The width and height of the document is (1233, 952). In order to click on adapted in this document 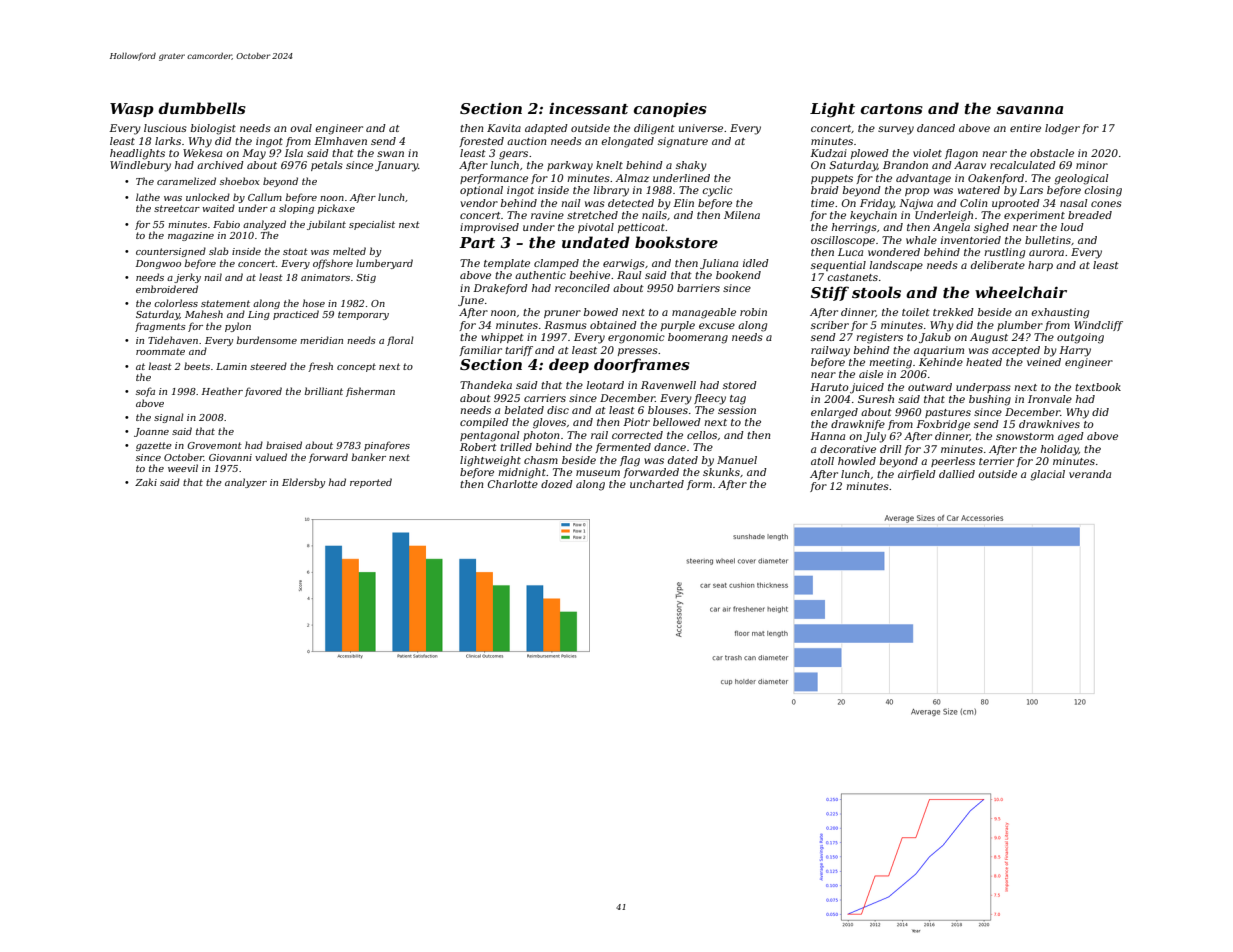, I will do `click(546, 129)`.
